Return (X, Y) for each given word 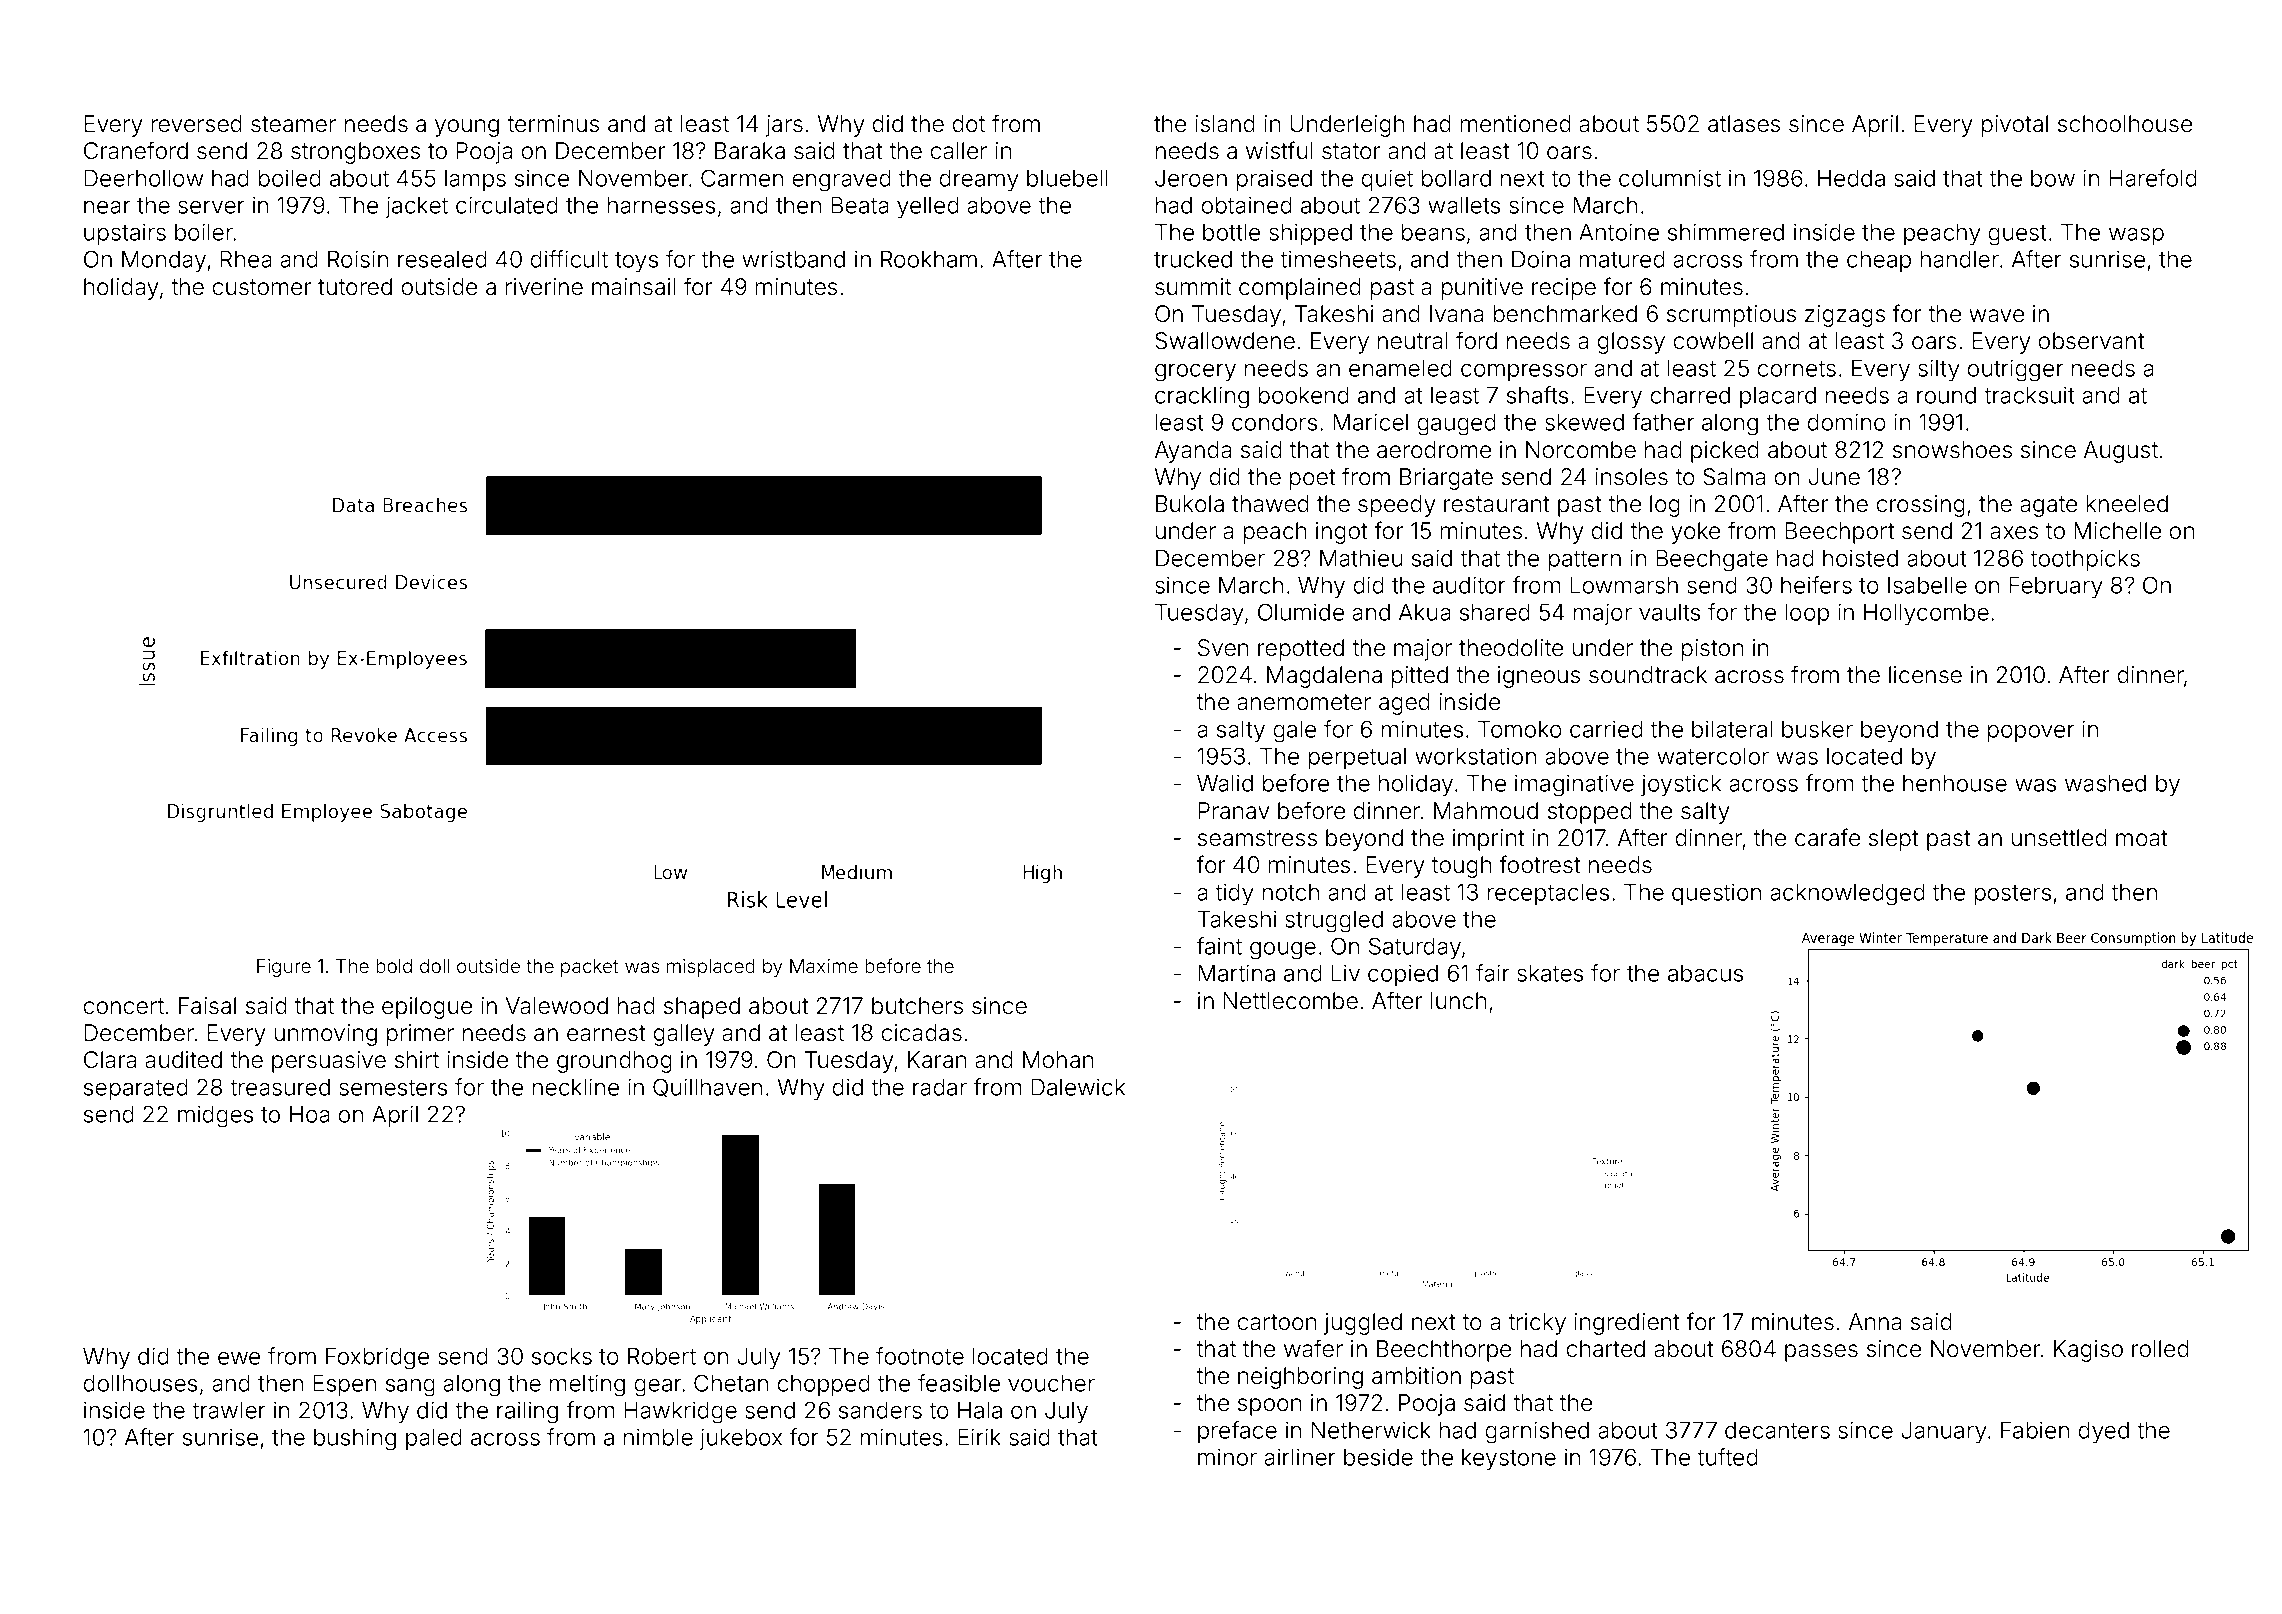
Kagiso (2088, 1351)
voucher (1051, 1383)
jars (784, 126)
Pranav (1233, 811)
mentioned (1516, 124)
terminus (553, 124)
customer (262, 287)
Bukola (1190, 504)
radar (940, 1087)
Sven (1223, 648)
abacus (1705, 973)
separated (136, 1089)
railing (527, 1412)
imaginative (1574, 785)
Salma (1734, 477)
